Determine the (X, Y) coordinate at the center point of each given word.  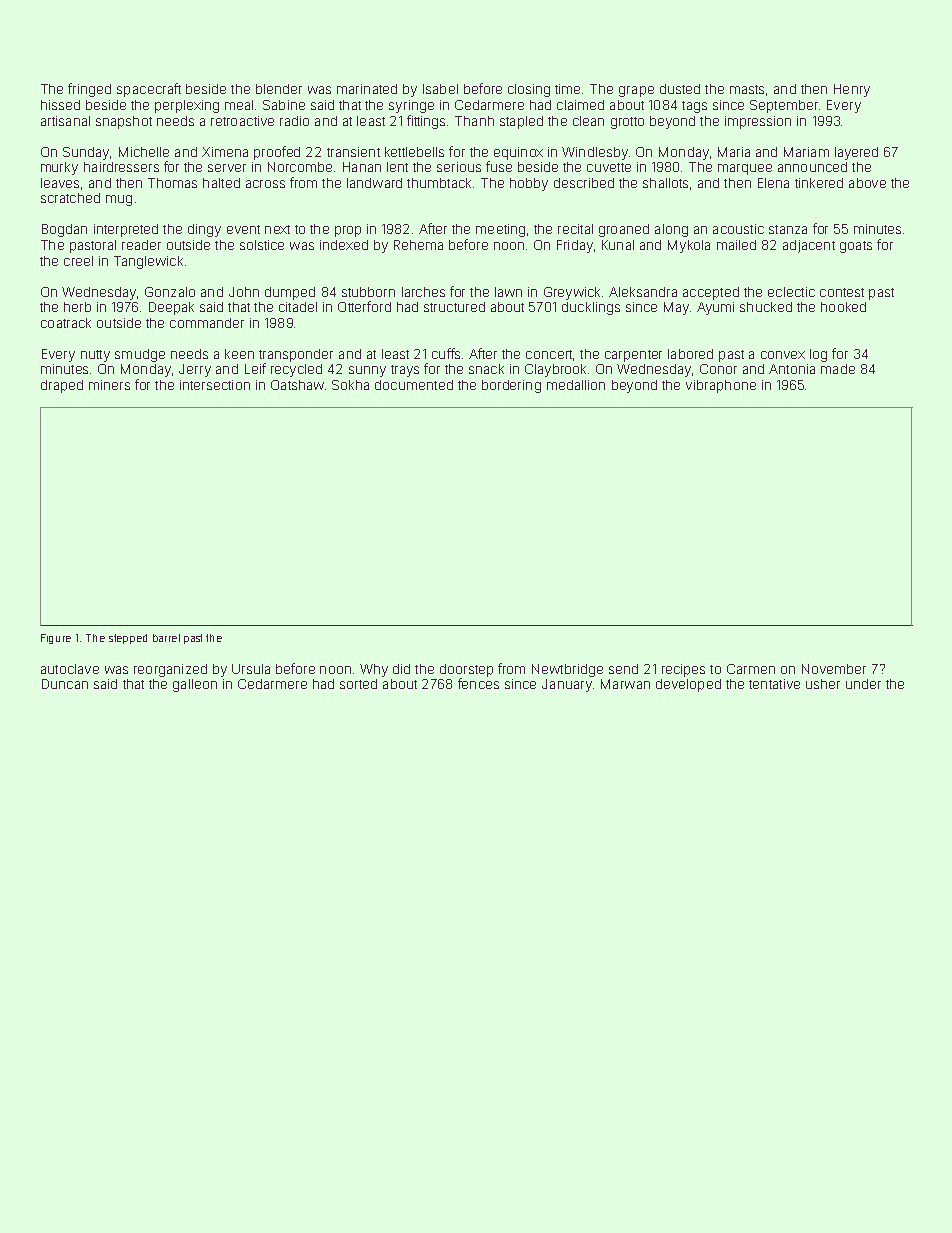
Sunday (86, 153)
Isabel (440, 89)
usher (823, 684)
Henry (852, 90)
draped (62, 386)
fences (478, 683)
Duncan (65, 684)
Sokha (350, 385)
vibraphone (721, 386)
